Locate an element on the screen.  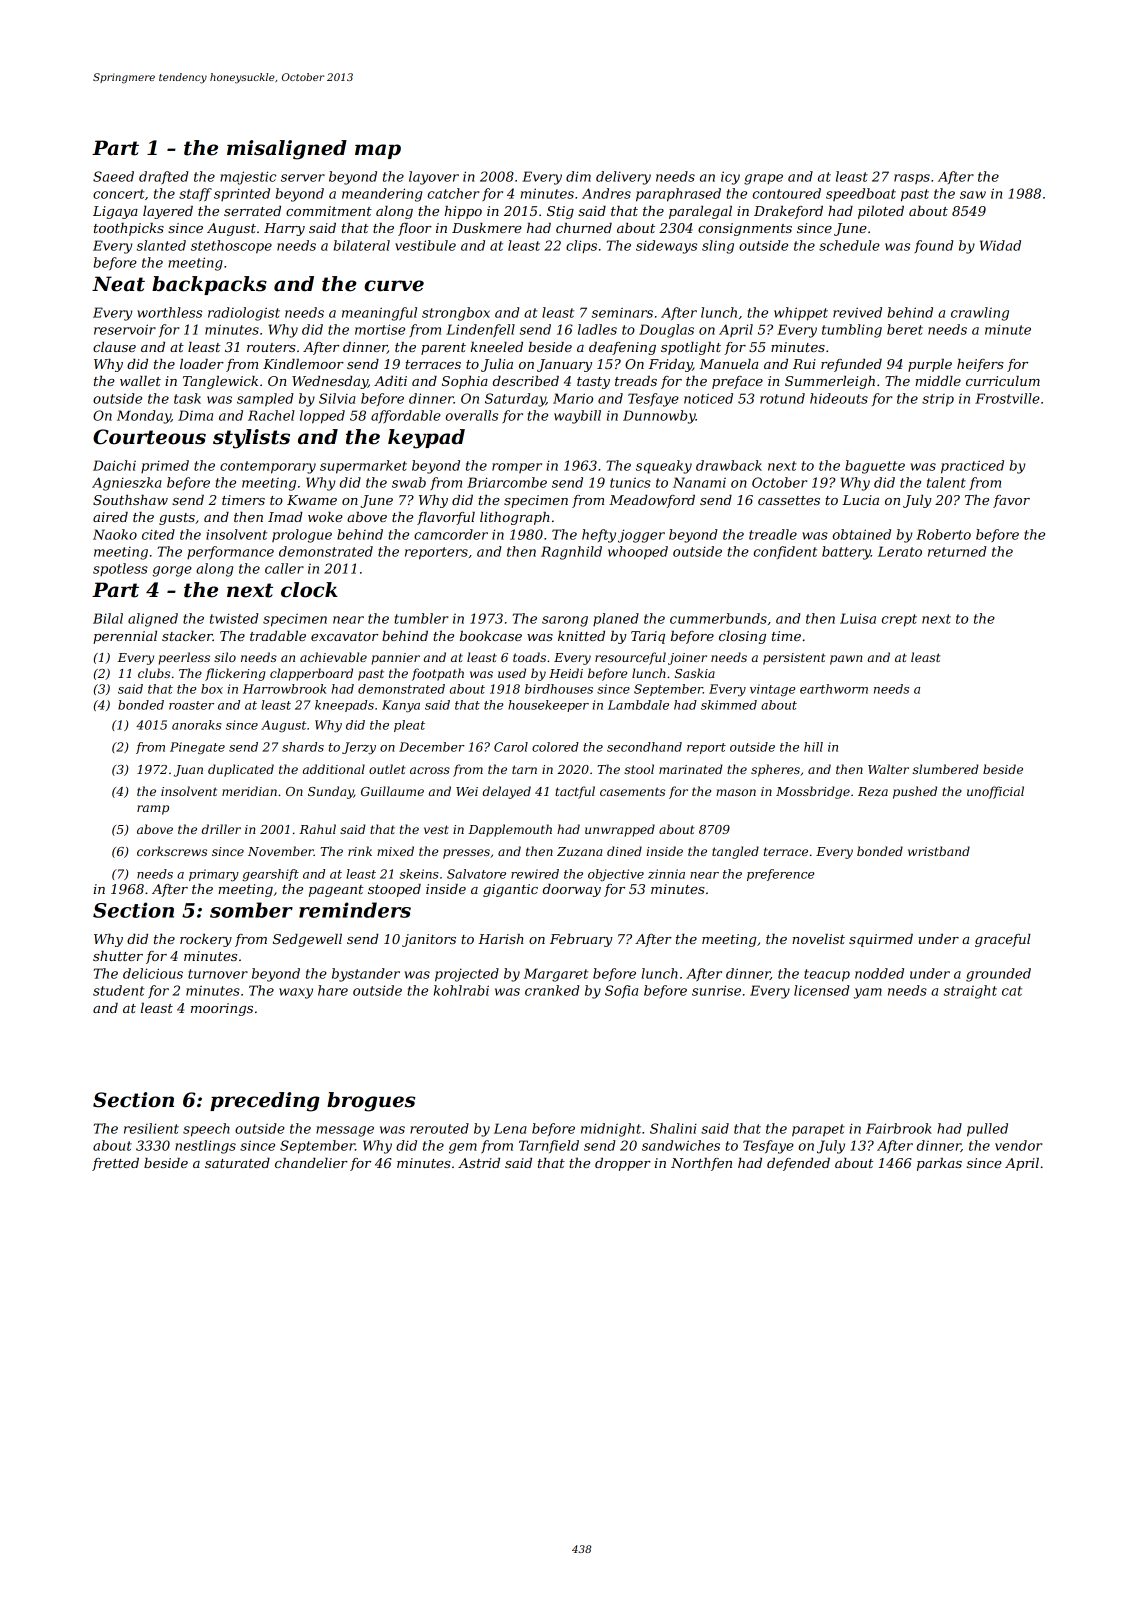
Mario is located at coordinates (573, 398).
